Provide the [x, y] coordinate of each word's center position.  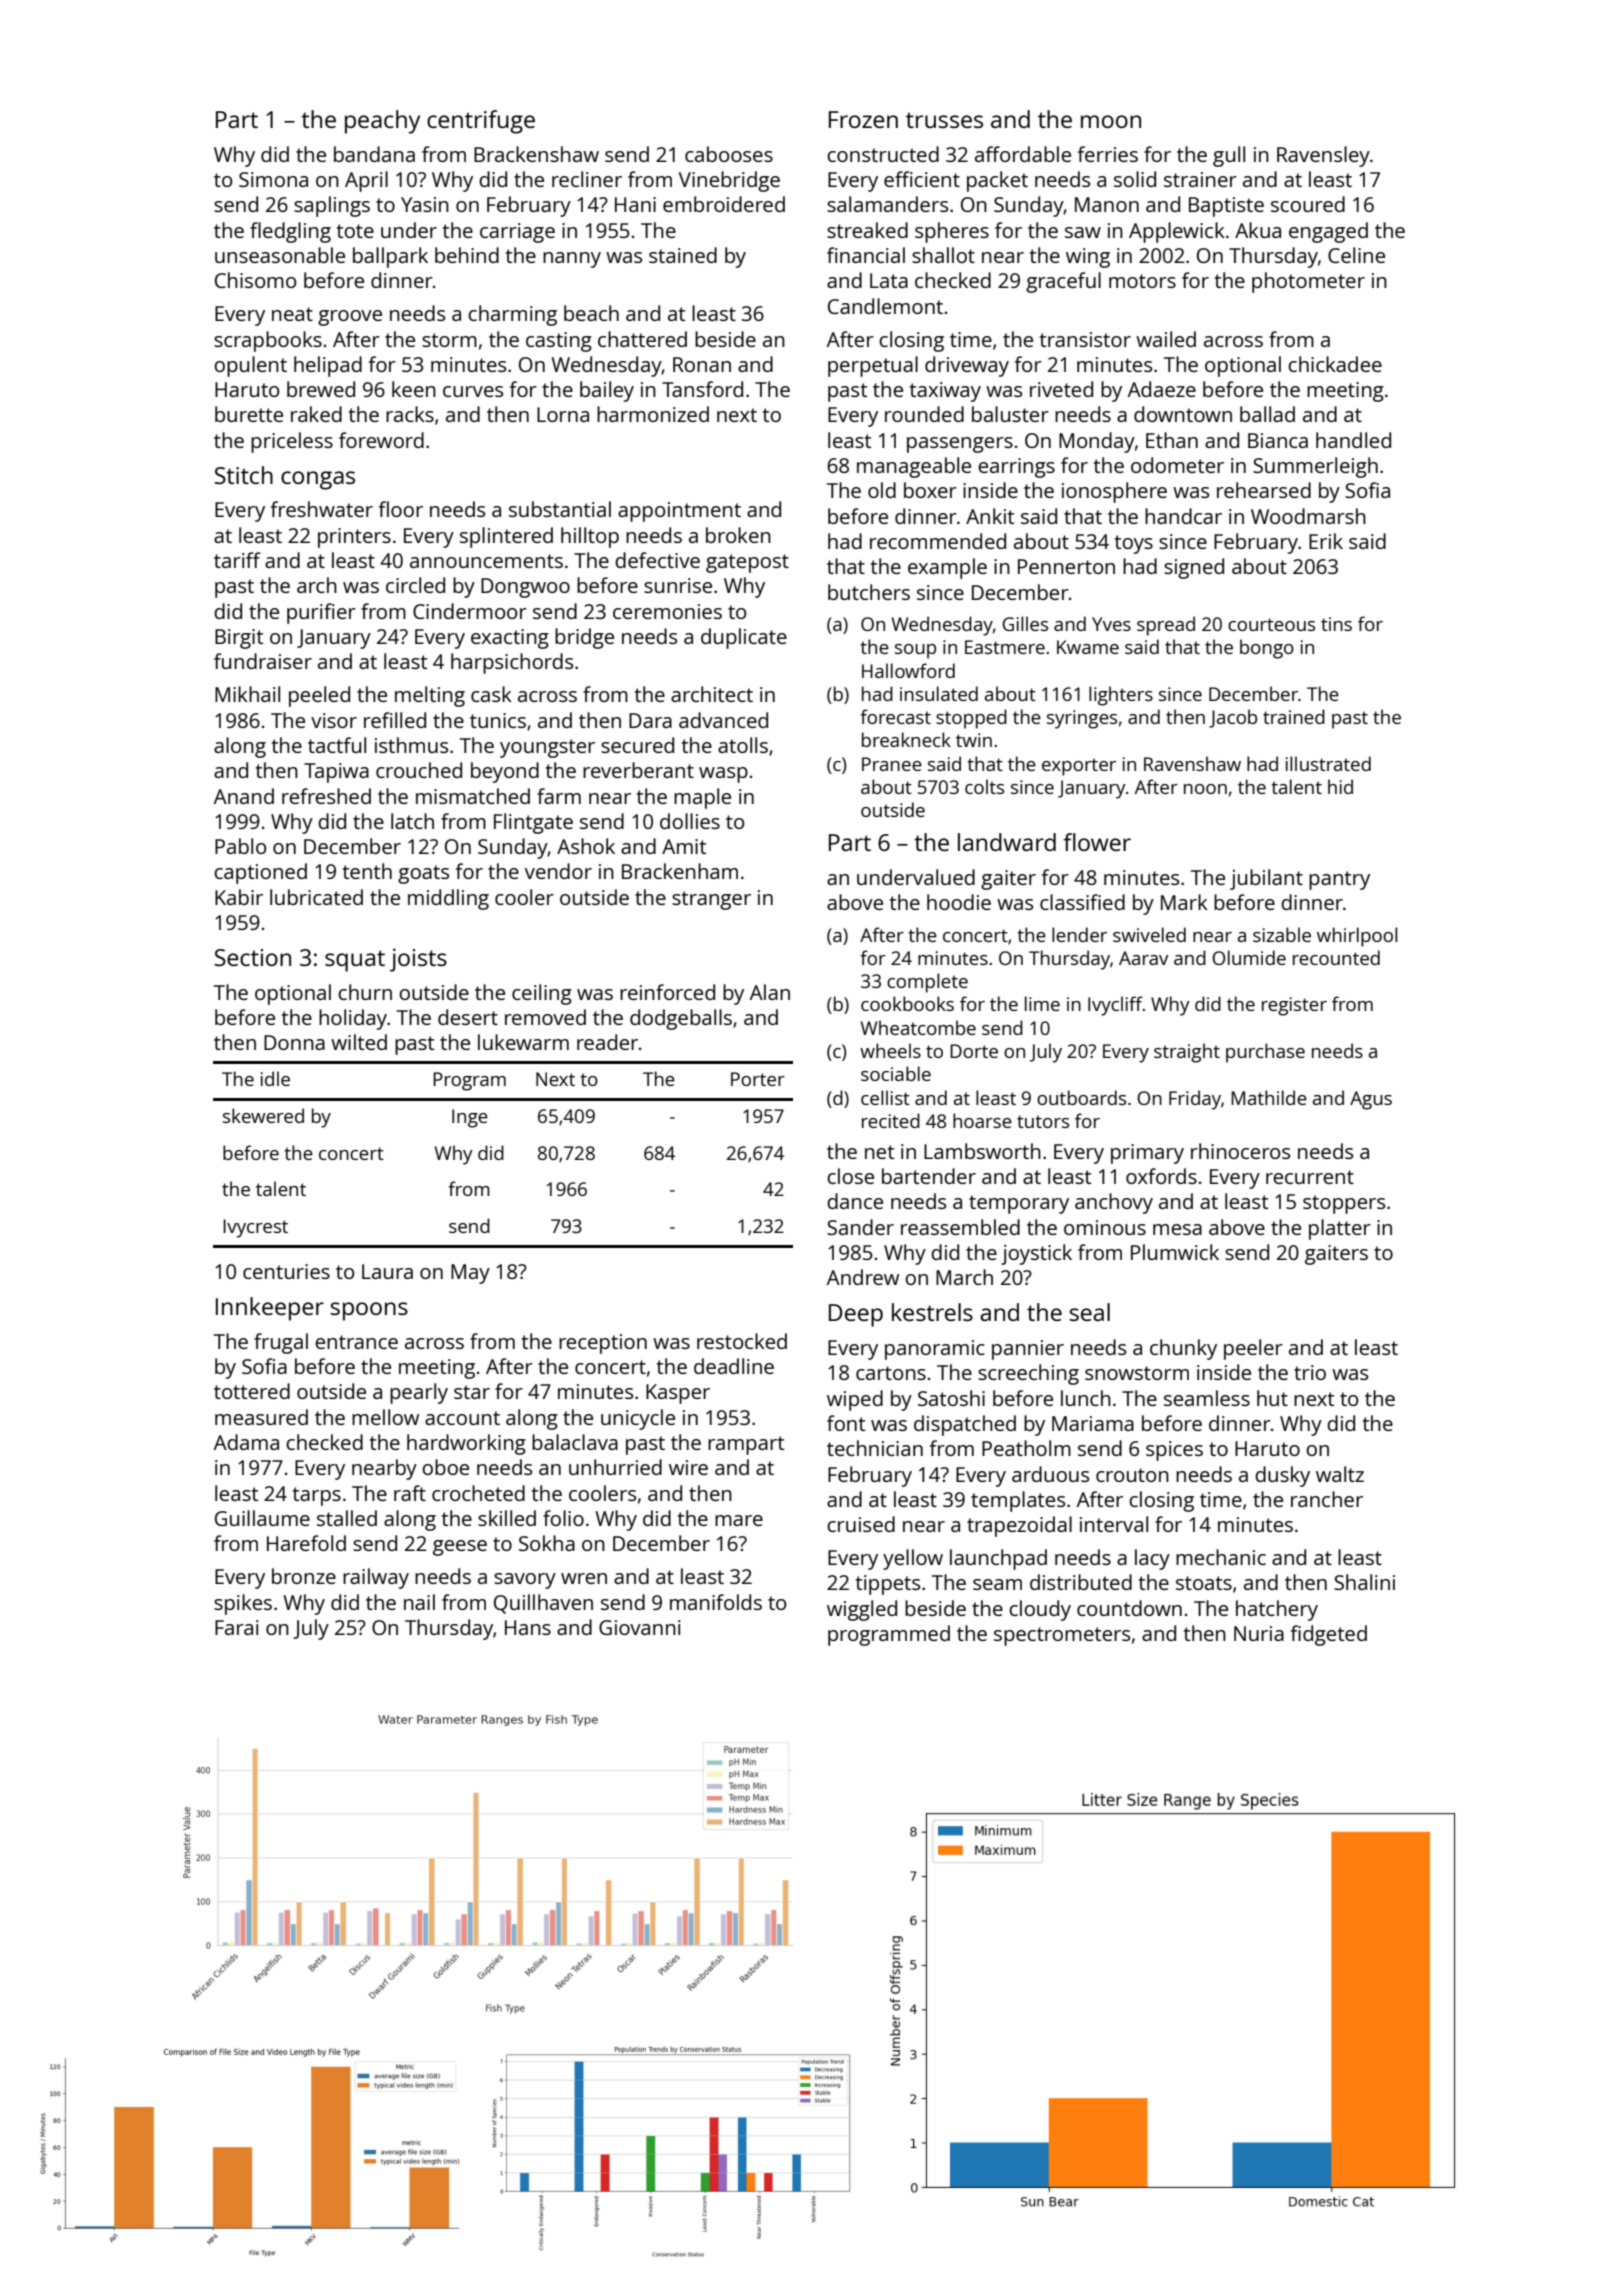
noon [1205, 789]
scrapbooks [268, 341]
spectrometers [1062, 1636]
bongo [1267, 649]
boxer [930, 490]
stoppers [1344, 1204]
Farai [237, 1627]
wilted [359, 1042]
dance [855, 1201]
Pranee [892, 764]
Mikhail [247, 694]
